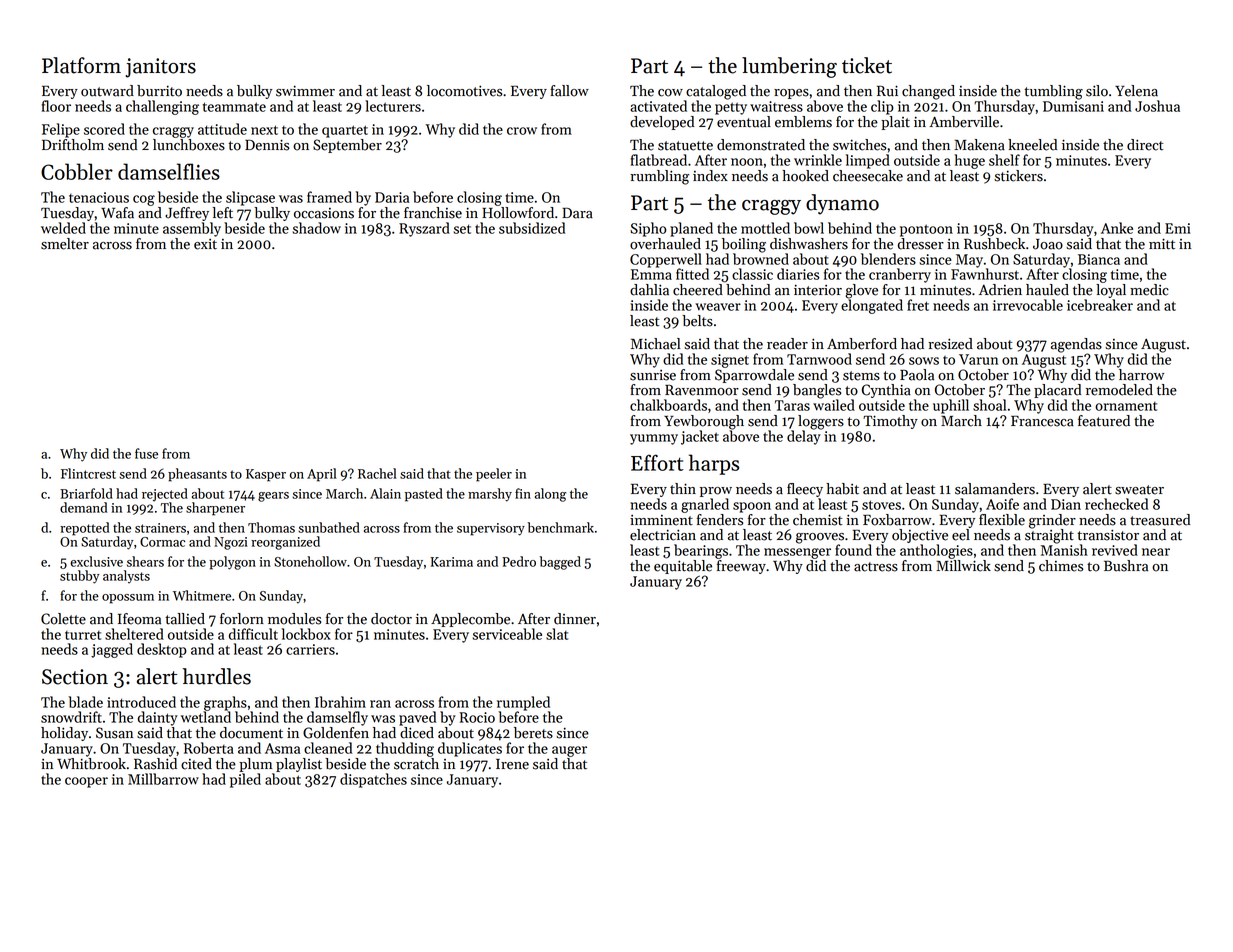  I want to click on tumbling, so click(1053, 92).
